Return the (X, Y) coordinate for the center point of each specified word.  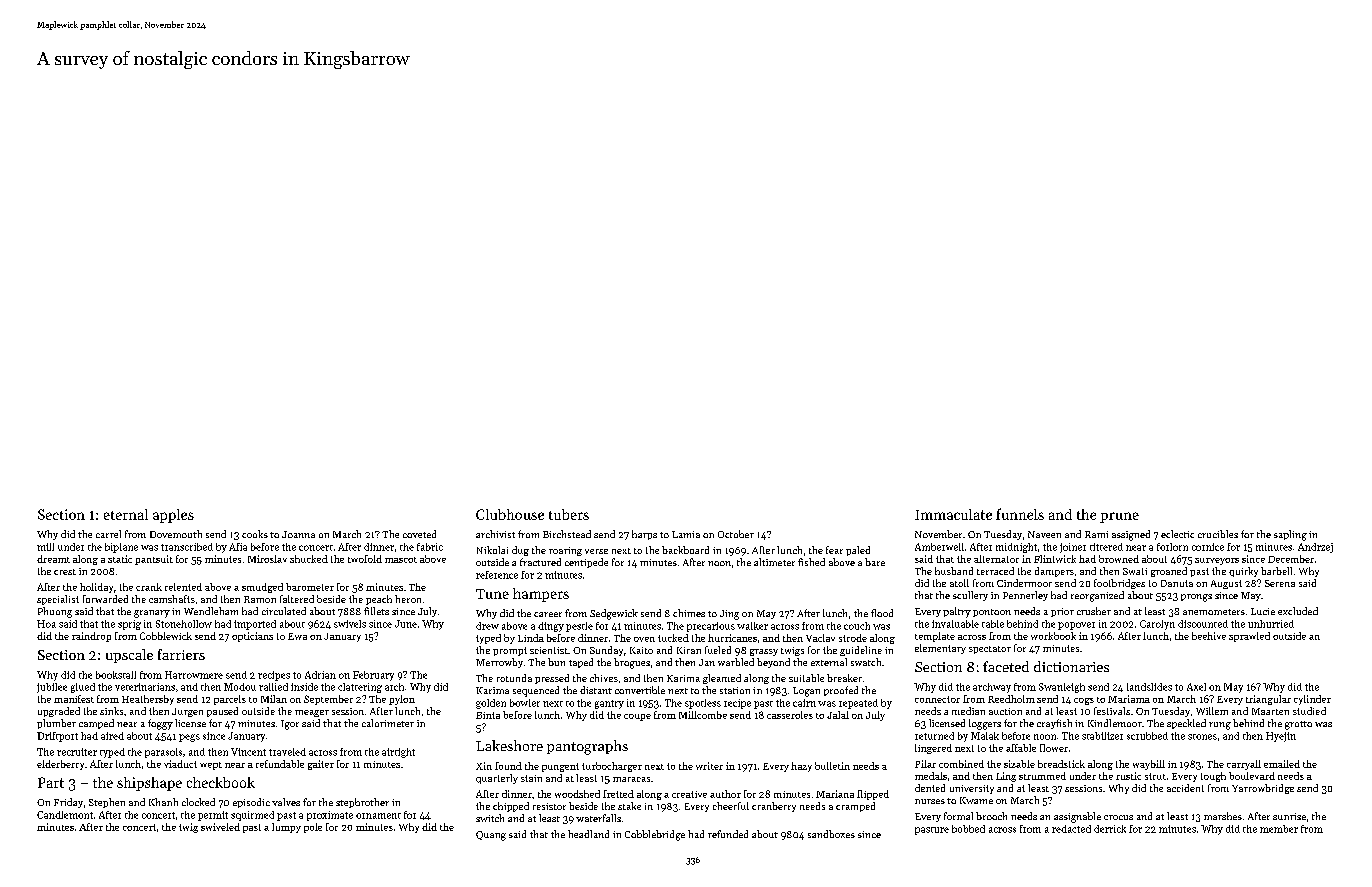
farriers (181, 654)
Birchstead (567, 534)
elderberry (60, 765)
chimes (689, 613)
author (725, 794)
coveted (419, 534)
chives (604, 678)
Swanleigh (1062, 688)
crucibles (1218, 534)
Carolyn (1157, 625)
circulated (284, 611)
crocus (1118, 817)
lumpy (286, 828)
